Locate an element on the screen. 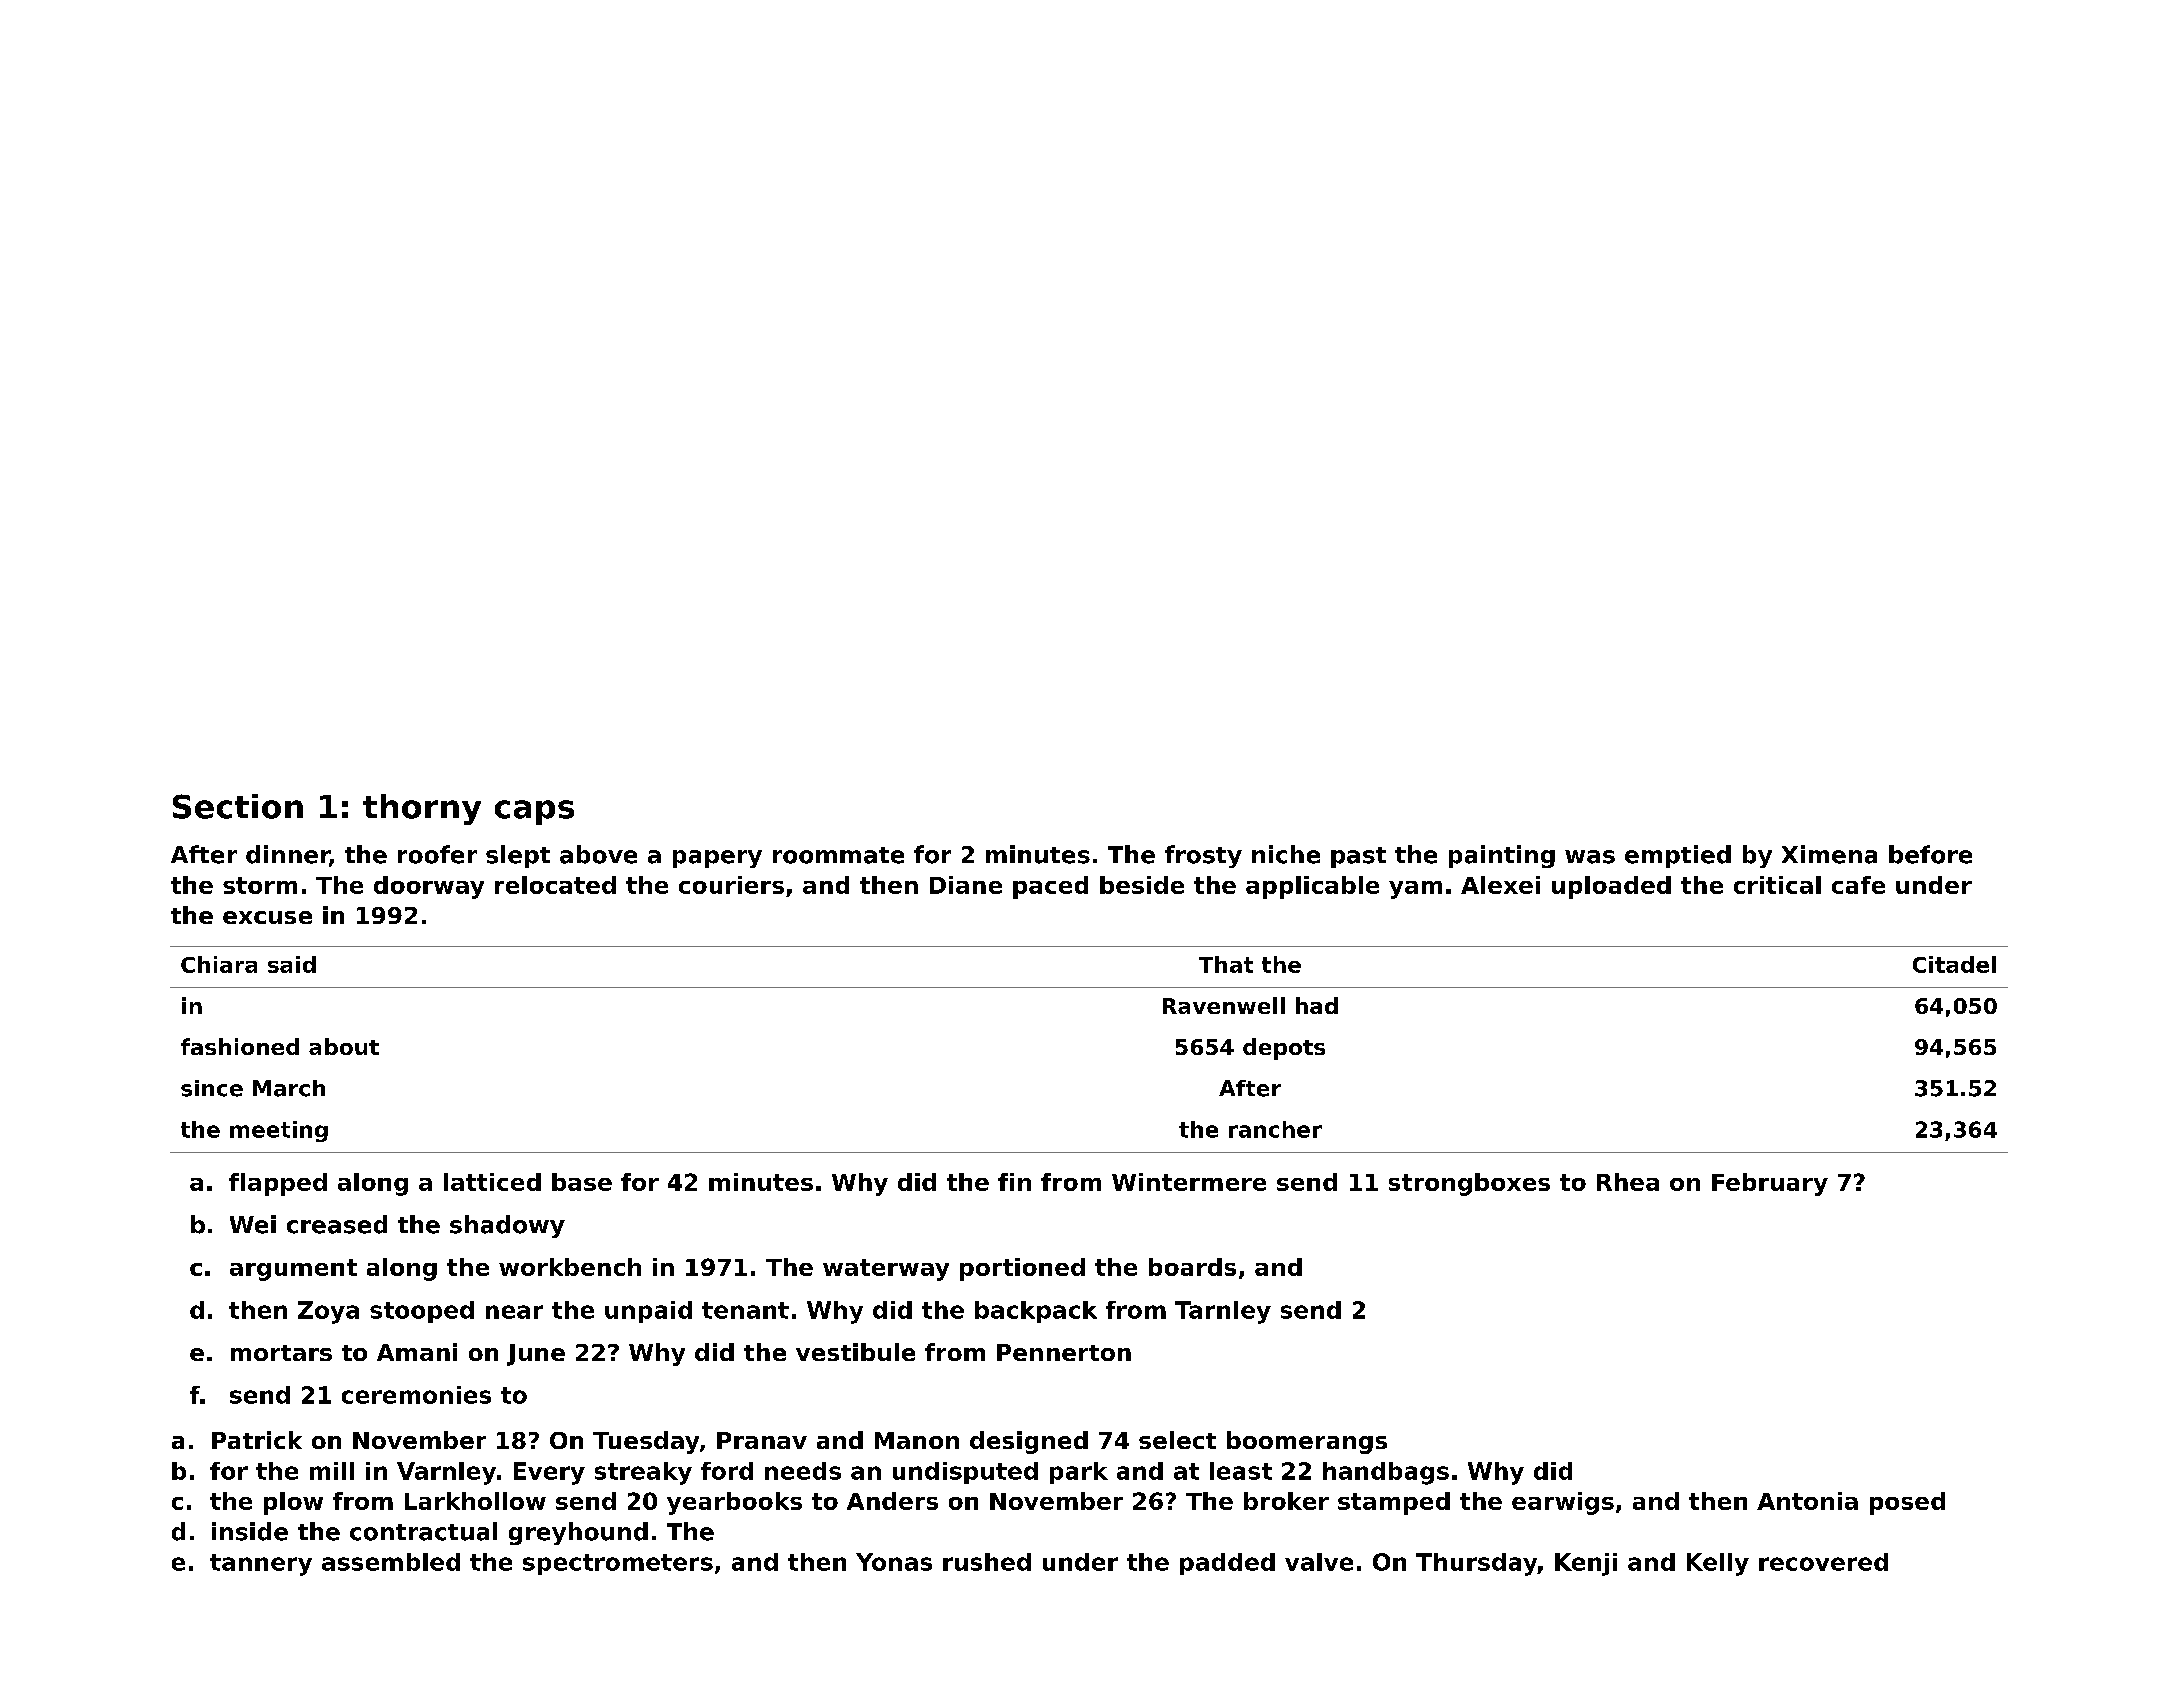  caps is located at coordinates (534, 812).
